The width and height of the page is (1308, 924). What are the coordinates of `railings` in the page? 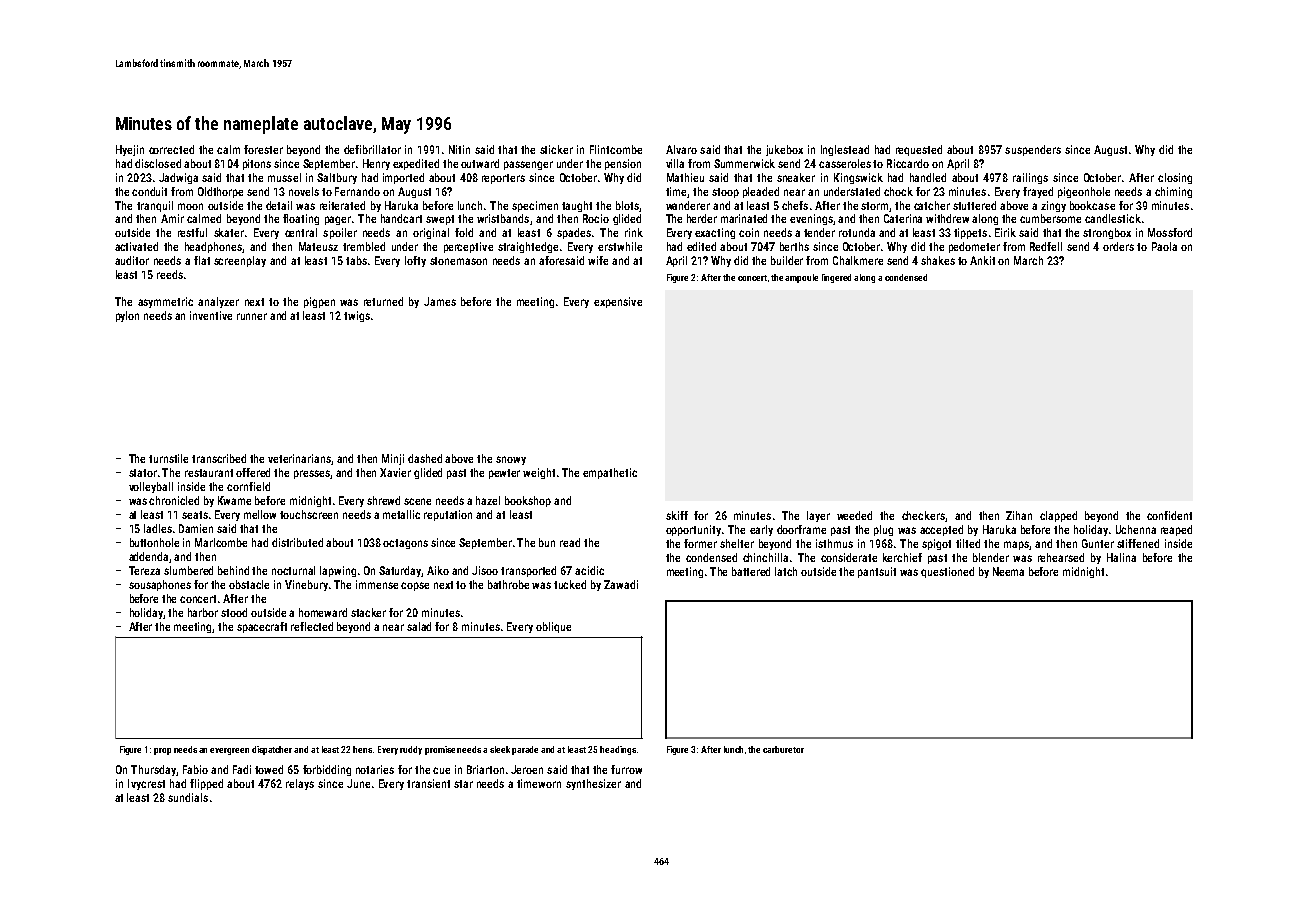 It's located at (1030, 178).
